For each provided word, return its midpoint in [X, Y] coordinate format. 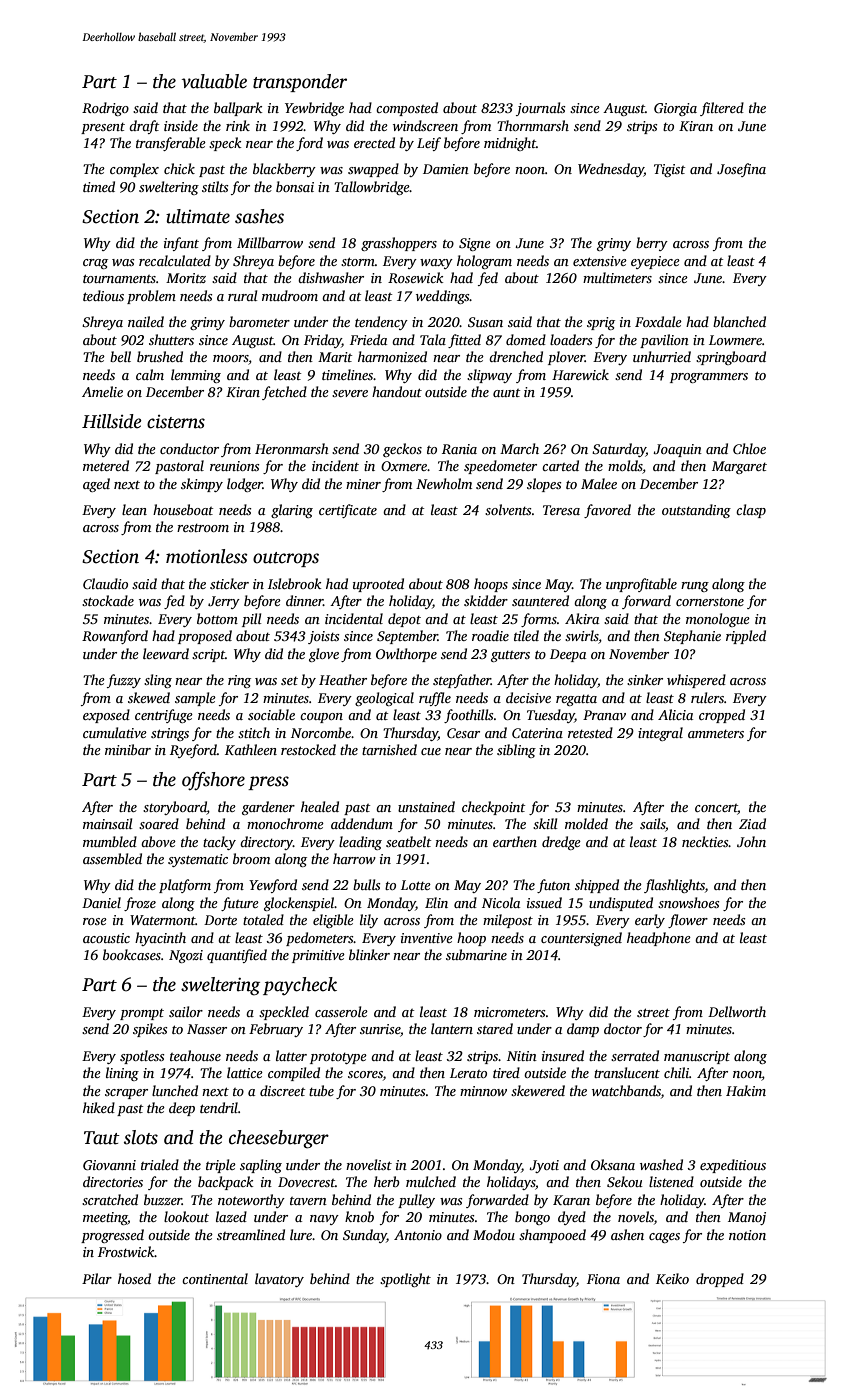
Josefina [741, 170]
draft [144, 127]
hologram [484, 262]
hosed [134, 1278]
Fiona [603, 1279]
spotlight [405, 1280]
